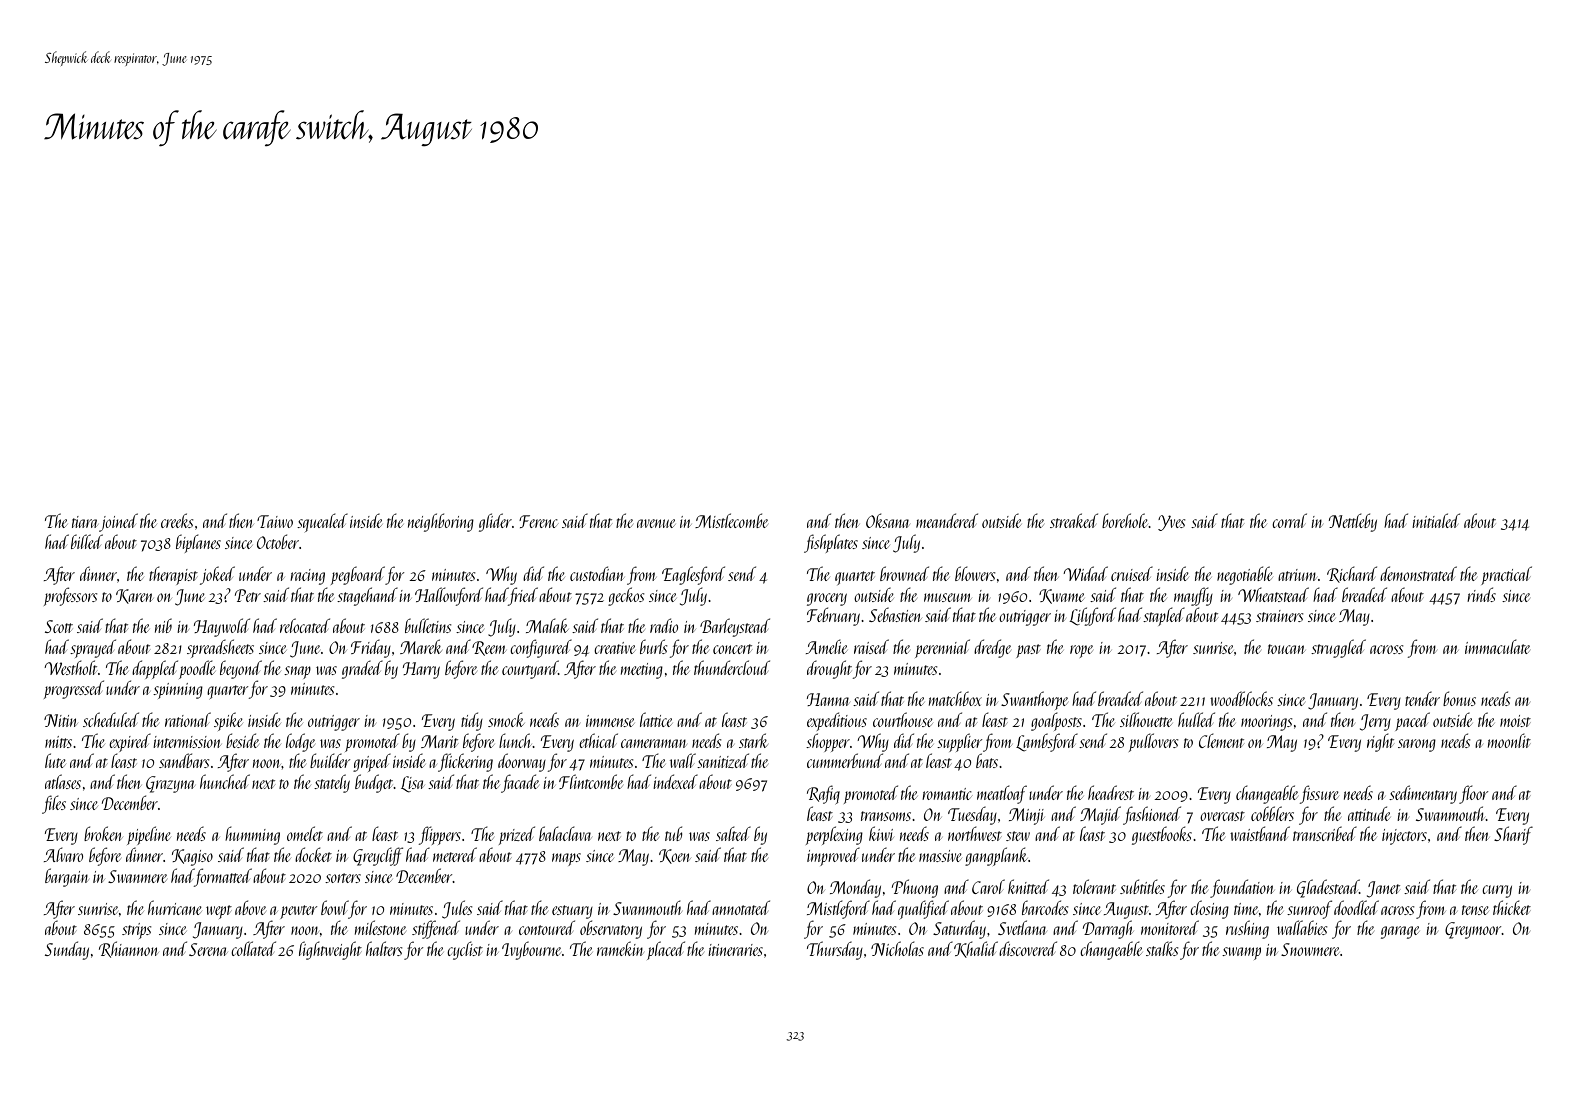 This screenshot has height=1113, width=1575. What do you see at coordinates (565, 833) in the screenshot?
I see `balaclava` at bounding box center [565, 833].
